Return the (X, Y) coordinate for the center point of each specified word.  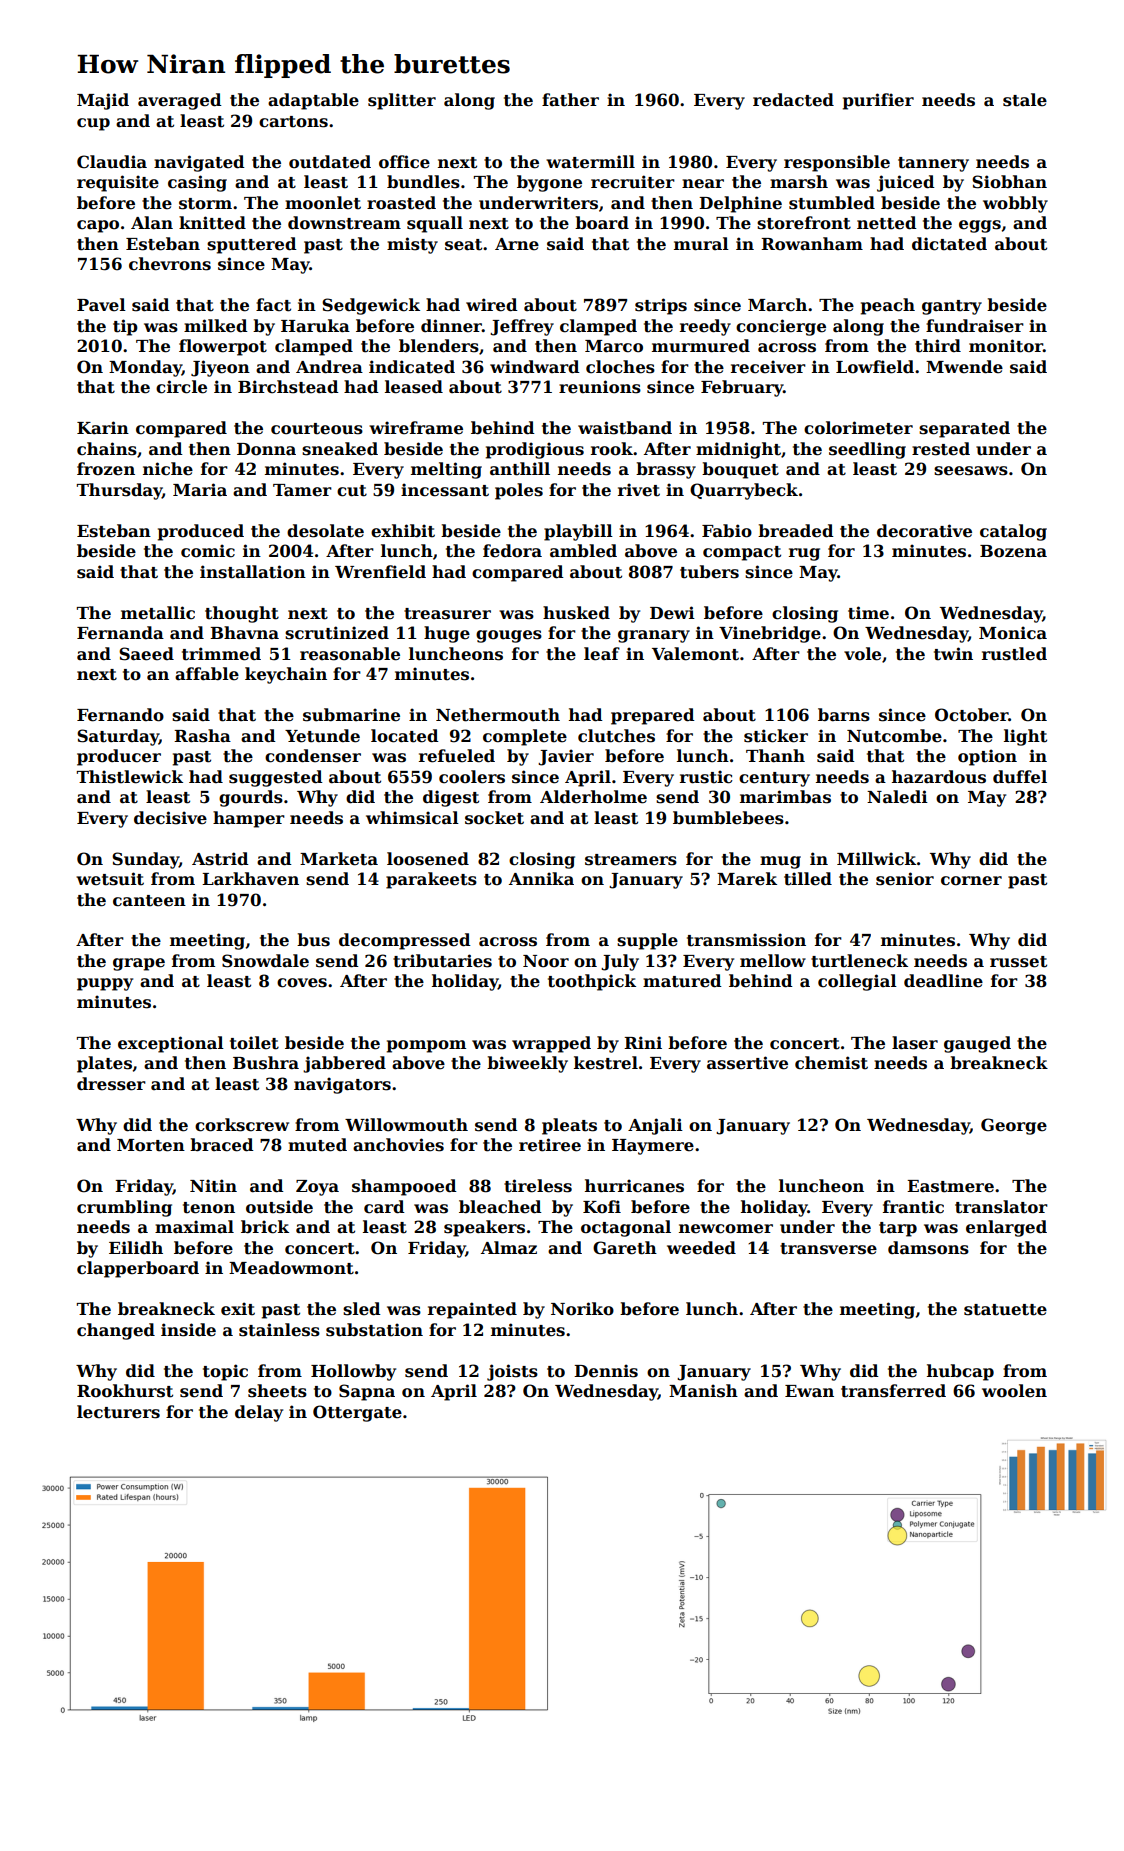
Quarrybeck (744, 491)
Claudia (112, 162)
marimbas (785, 797)
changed (116, 1331)
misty (412, 245)
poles (519, 491)
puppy (105, 984)
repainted (472, 1310)
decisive (170, 818)
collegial (857, 982)
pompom (426, 1046)
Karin (103, 428)
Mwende (964, 367)
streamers (631, 860)
